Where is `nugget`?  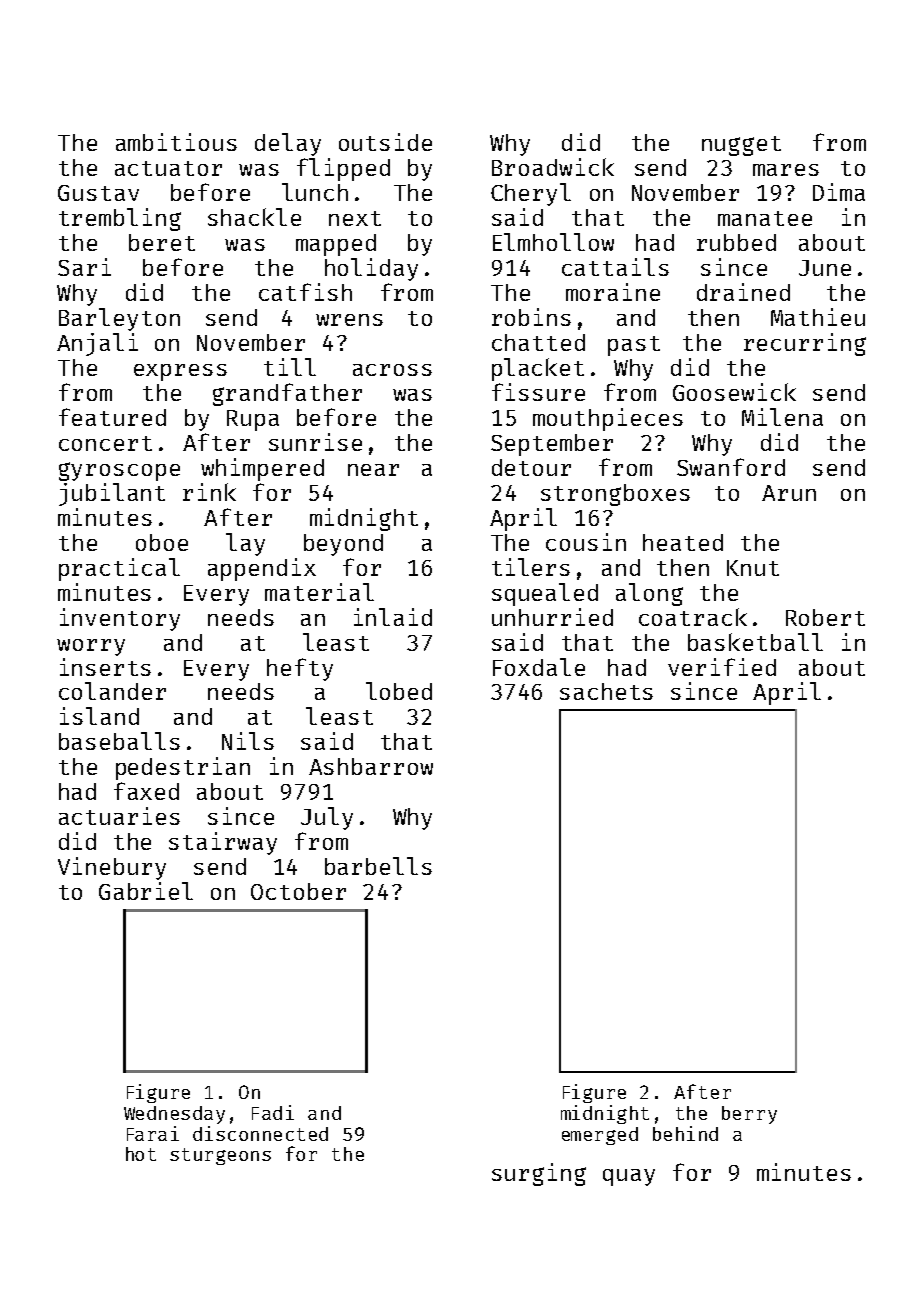
nugget is located at coordinates (741, 146).
